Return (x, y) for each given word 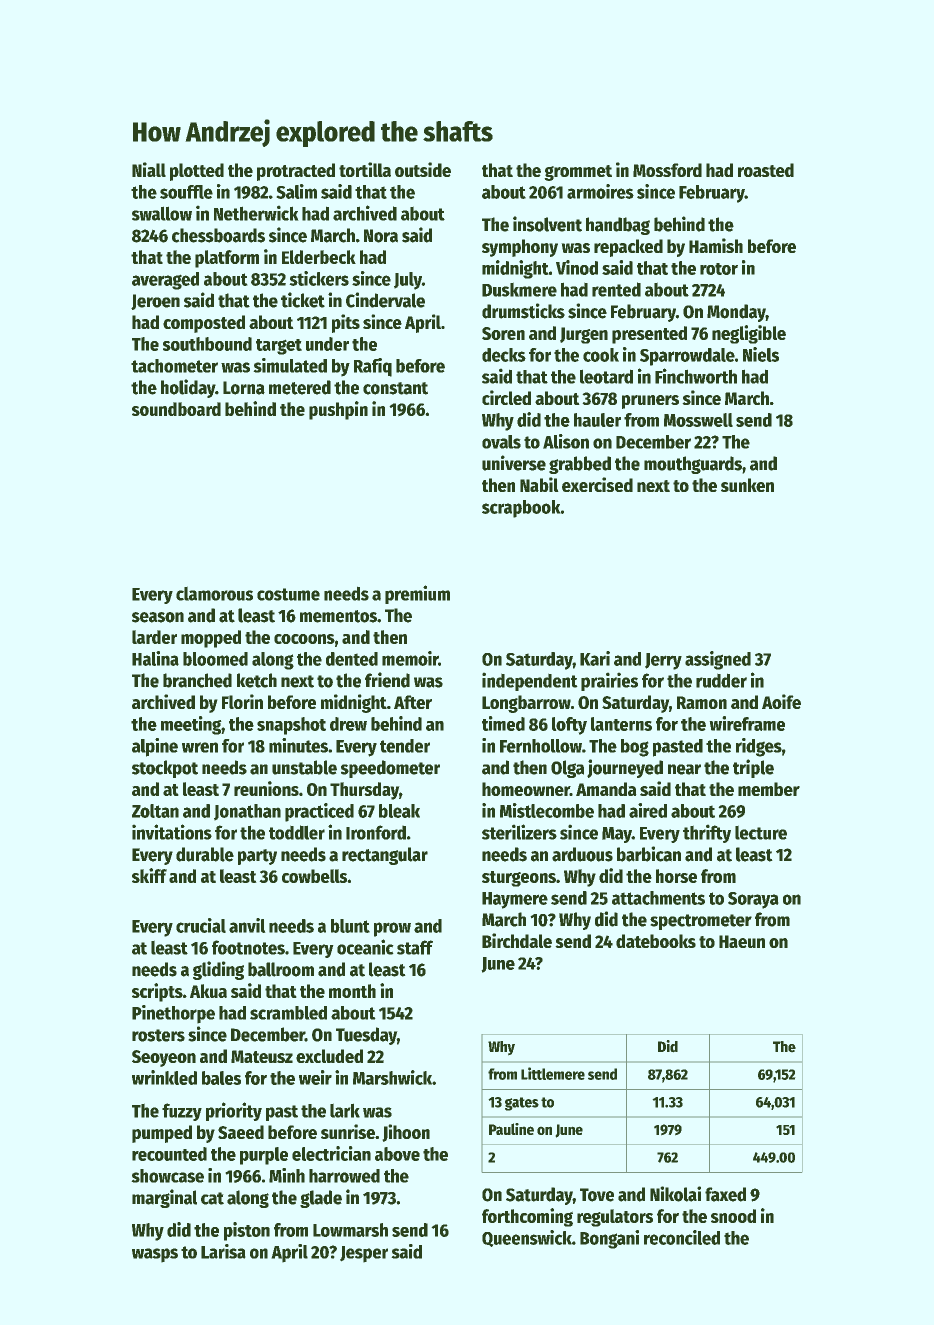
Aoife (781, 701)
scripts (157, 992)
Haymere (515, 900)
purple (264, 1156)
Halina (155, 658)
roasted (766, 170)
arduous (582, 854)
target (279, 347)
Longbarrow (526, 704)
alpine (155, 747)
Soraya (753, 900)
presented (649, 335)
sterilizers (519, 832)
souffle (186, 192)
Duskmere (519, 290)
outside (423, 169)
